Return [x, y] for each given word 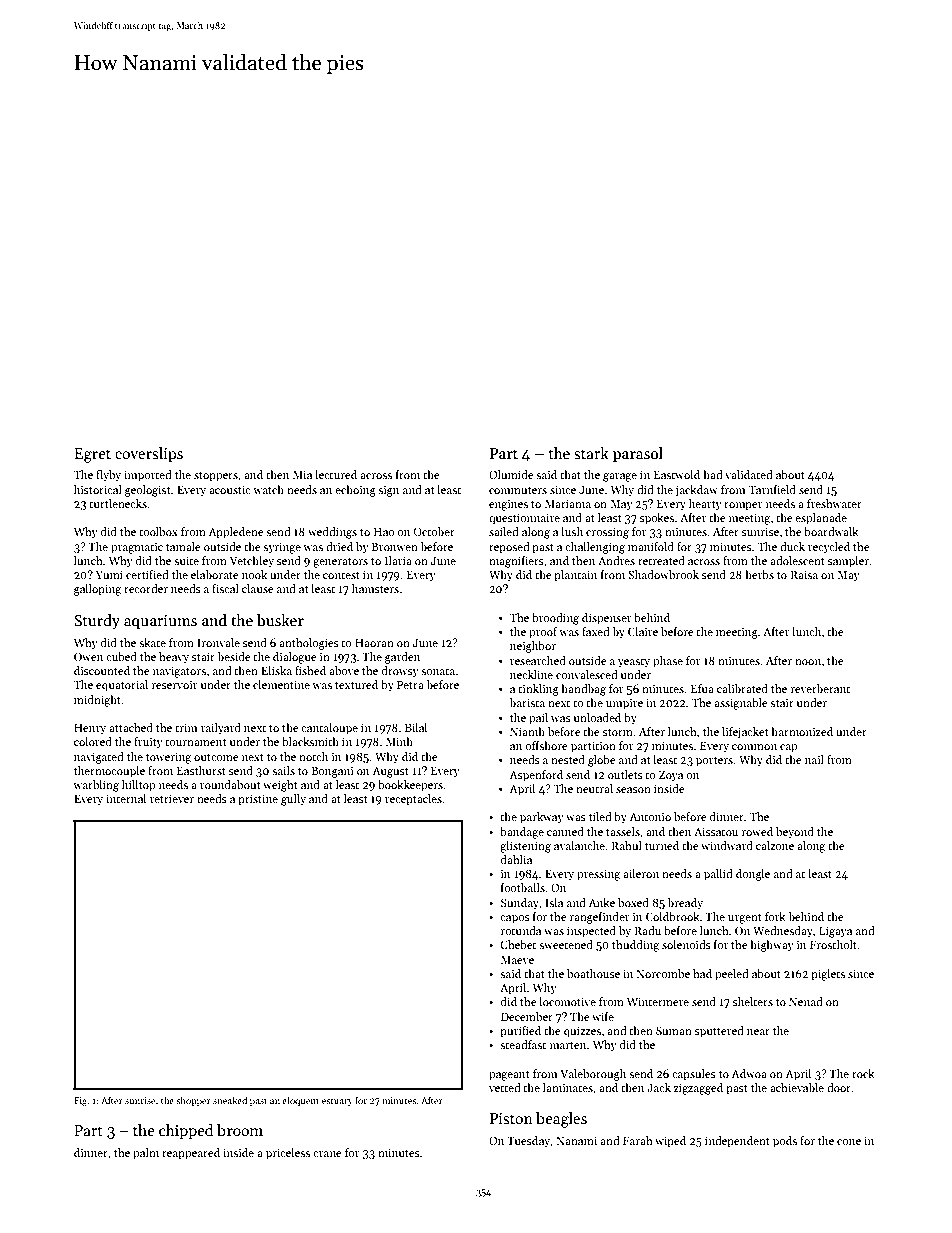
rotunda [521, 930]
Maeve [517, 960]
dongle [753, 875]
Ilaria [398, 560]
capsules [694, 1075]
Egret [92, 455]
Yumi [109, 574]
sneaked [230, 1100]
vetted [505, 1087]
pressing [598, 875]
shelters [753, 1001]
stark [591, 453]
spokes [657, 519]
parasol [638, 454]
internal [126, 798]
